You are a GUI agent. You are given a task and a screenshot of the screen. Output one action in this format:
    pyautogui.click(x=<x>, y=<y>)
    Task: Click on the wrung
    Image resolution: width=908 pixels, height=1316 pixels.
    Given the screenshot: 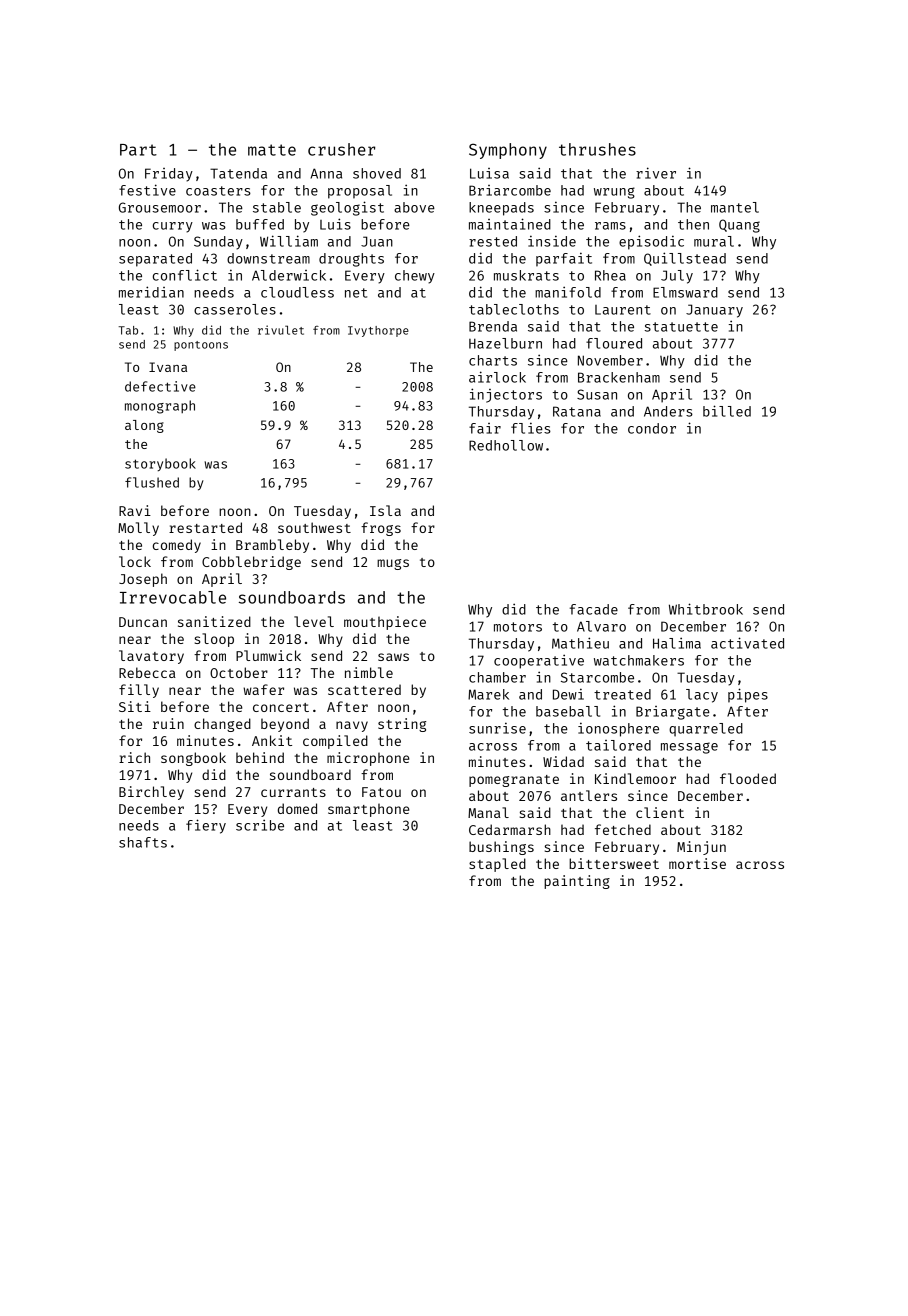 What is the action you would take?
    pyautogui.click(x=614, y=193)
